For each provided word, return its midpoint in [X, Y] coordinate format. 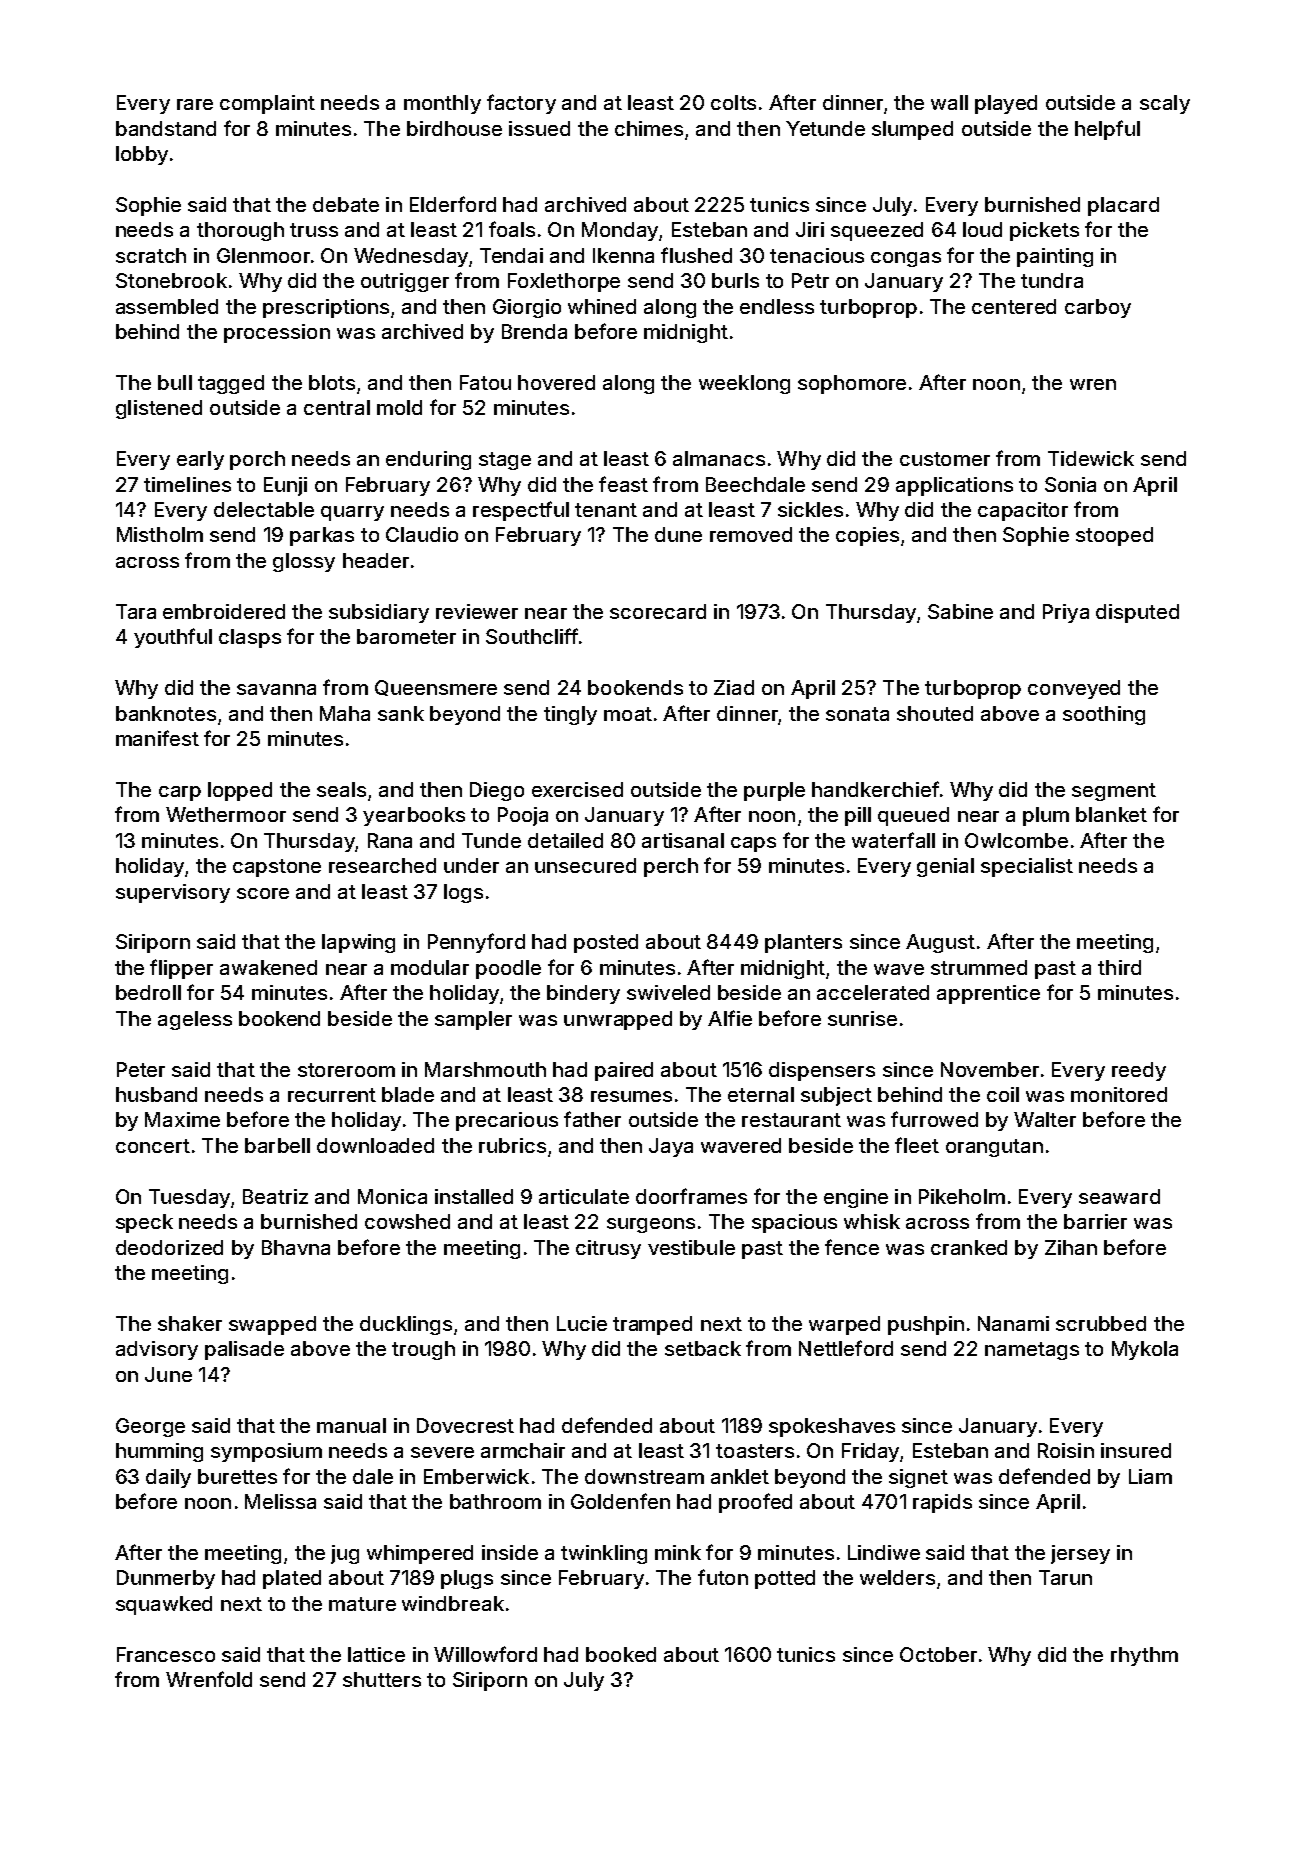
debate [346, 204]
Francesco [166, 1654]
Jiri [810, 229]
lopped [240, 791]
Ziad [734, 687]
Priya [1066, 613]
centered [1014, 306]
